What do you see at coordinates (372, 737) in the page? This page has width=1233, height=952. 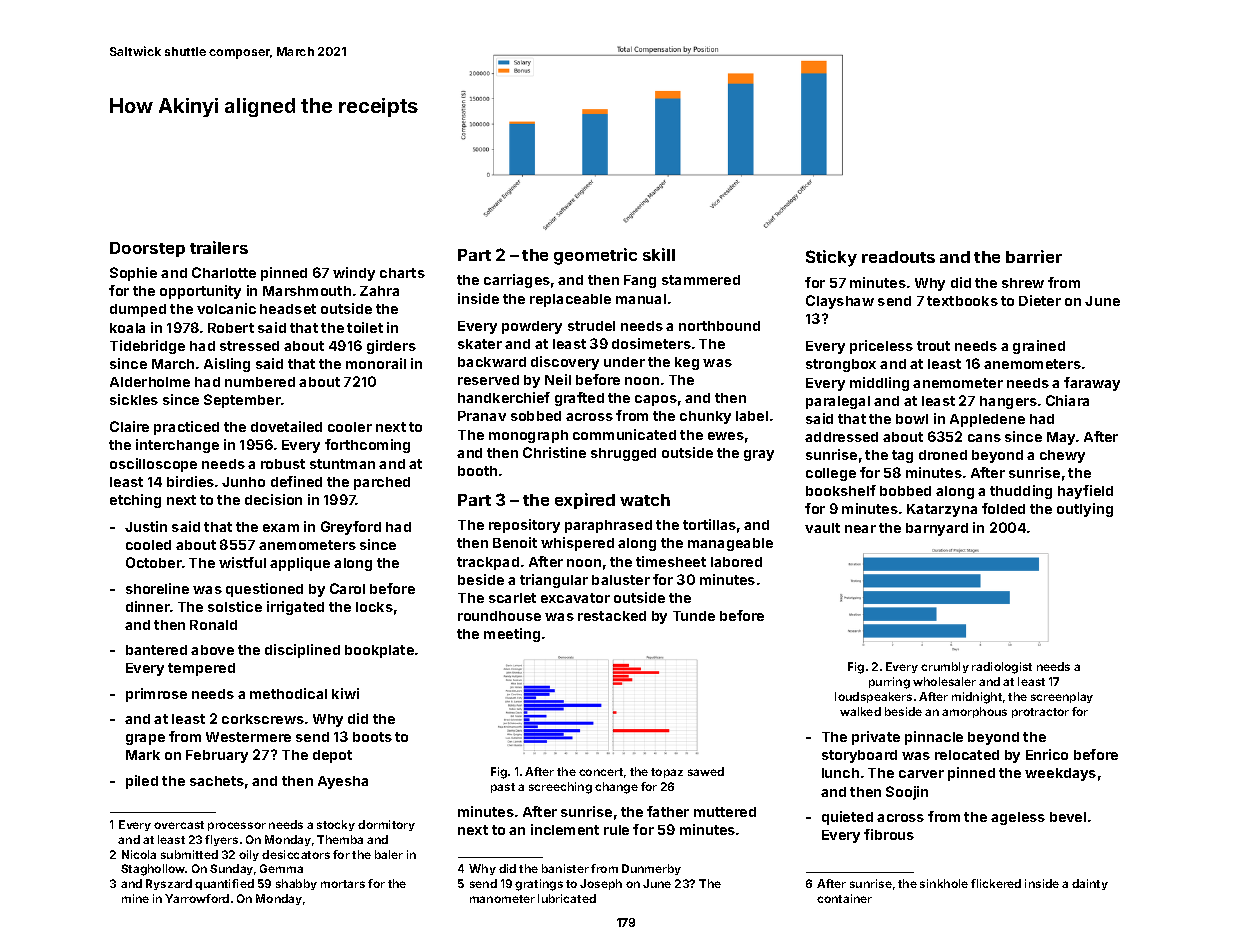 I see `boots` at bounding box center [372, 737].
